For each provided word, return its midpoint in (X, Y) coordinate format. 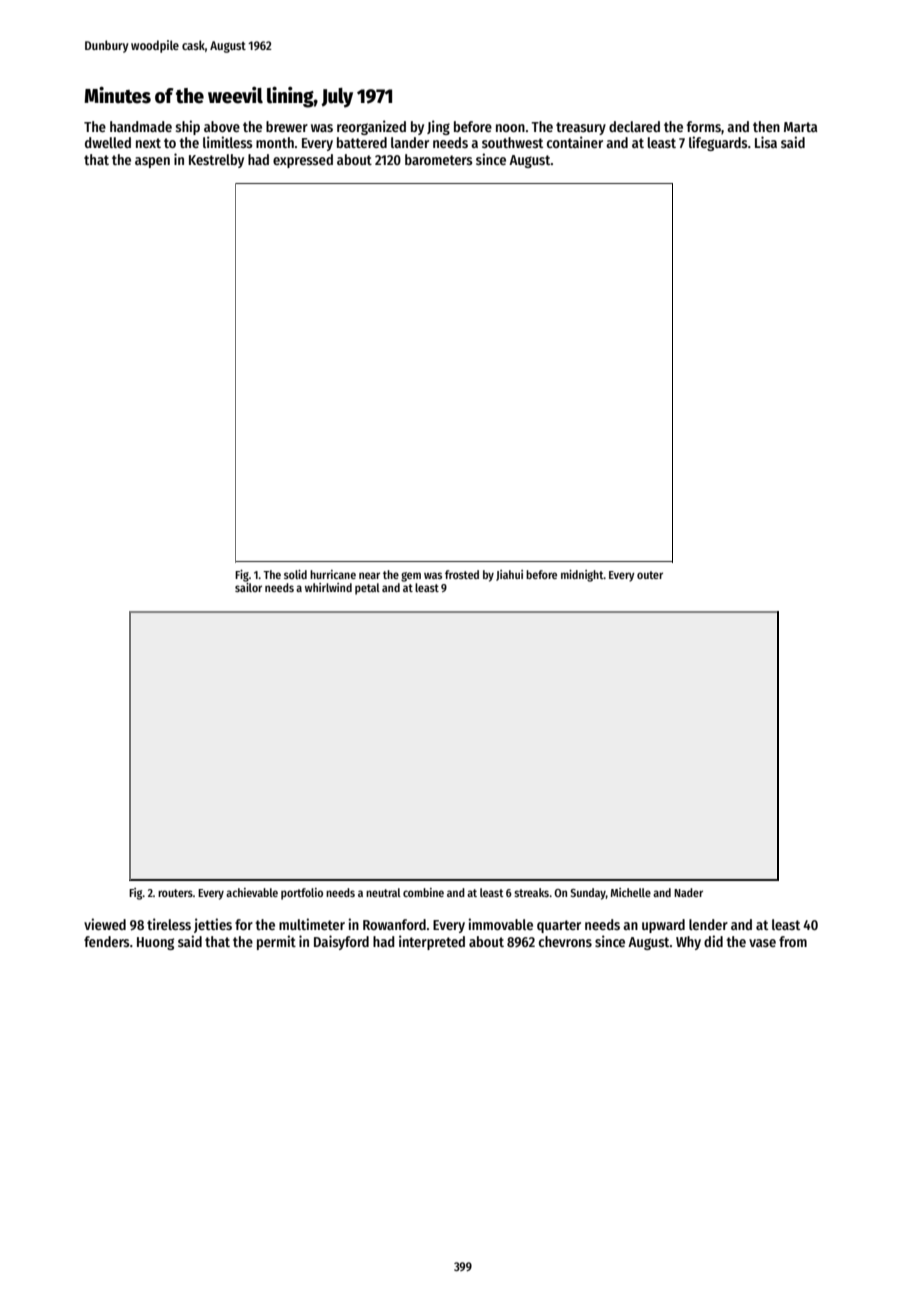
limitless (228, 142)
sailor (248, 587)
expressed (303, 161)
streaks (531, 892)
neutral (383, 892)
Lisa (766, 142)
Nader (688, 892)
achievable (252, 892)
